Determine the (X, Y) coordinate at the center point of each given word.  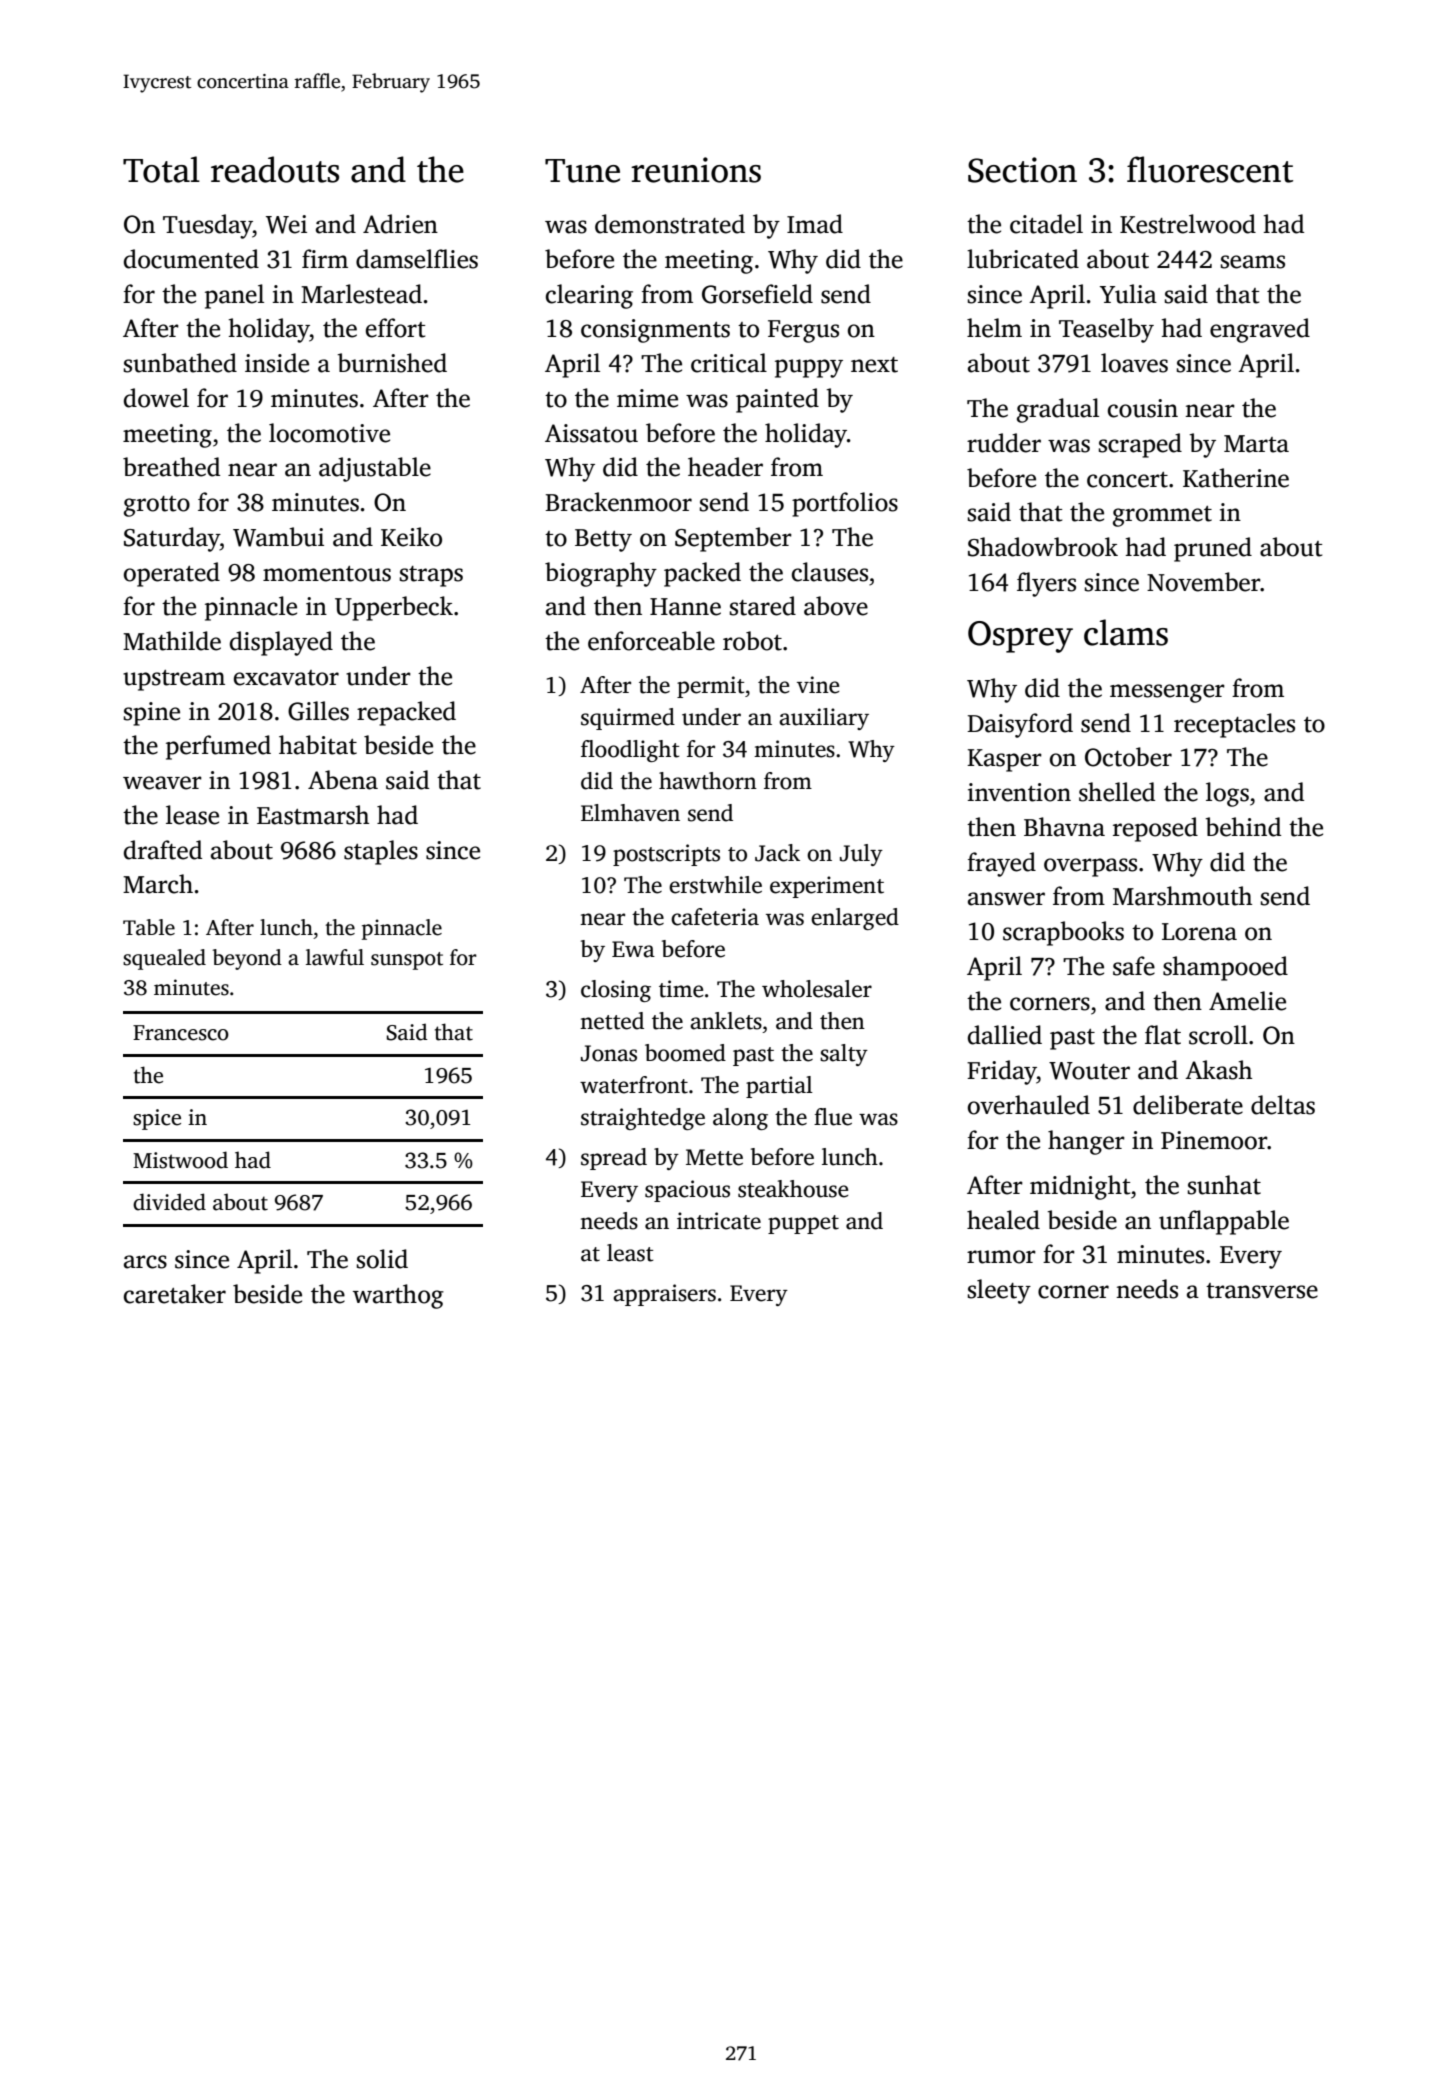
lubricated (1023, 259)
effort (395, 328)
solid (382, 1259)
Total (161, 169)
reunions (696, 170)
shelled (1117, 792)
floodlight (630, 751)
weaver (162, 783)
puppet (803, 1224)
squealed (164, 959)
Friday (1002, 1072)
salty (844, 1055)
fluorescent (1210, 169)
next (874, 365)
